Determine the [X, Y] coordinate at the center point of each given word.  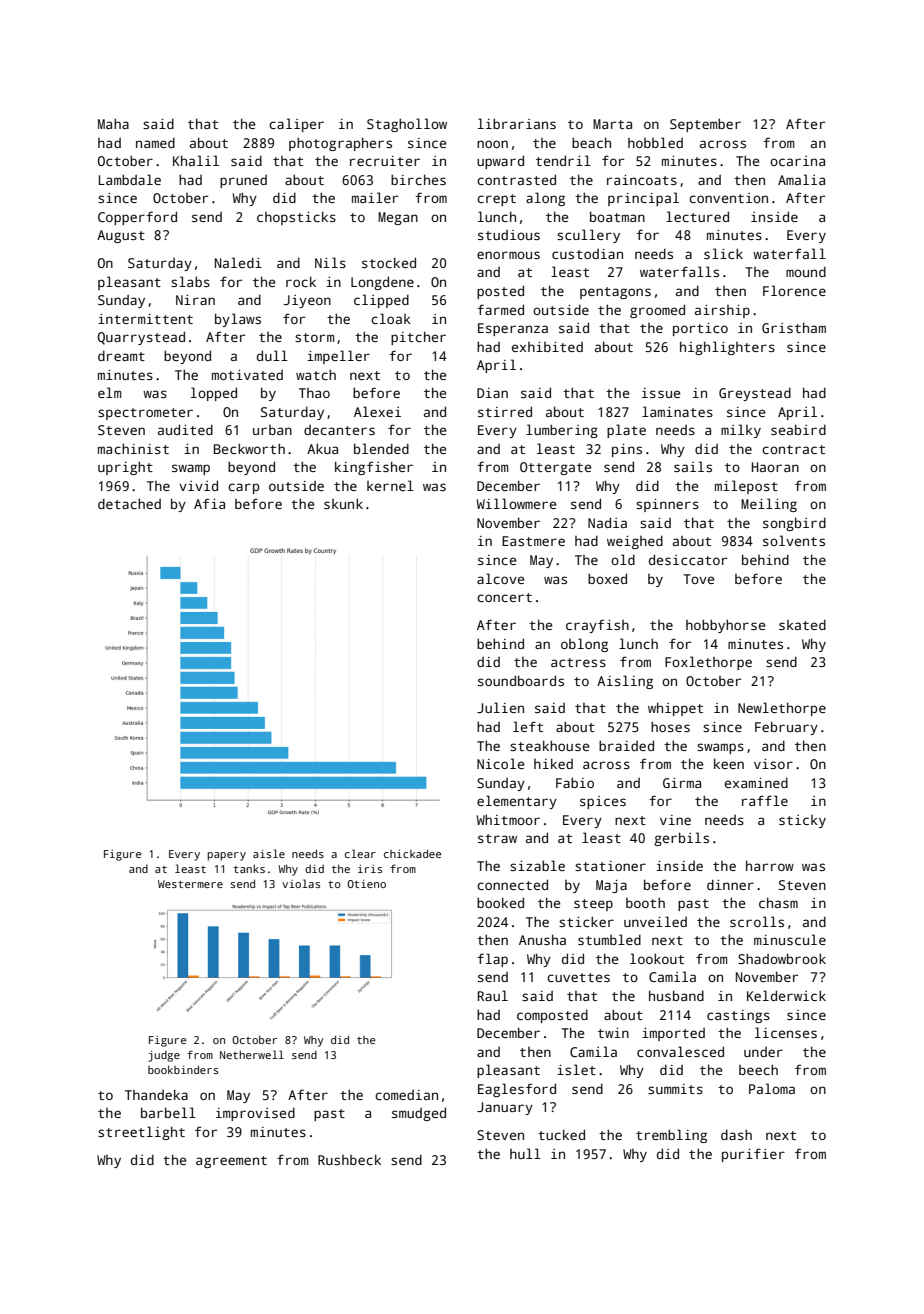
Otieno [366, 884]
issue [661, 393]
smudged [419, 1114]
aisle [269, 853]
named [155, 142]
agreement [231, 1162]
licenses [786, 1032]
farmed [500, 309]
